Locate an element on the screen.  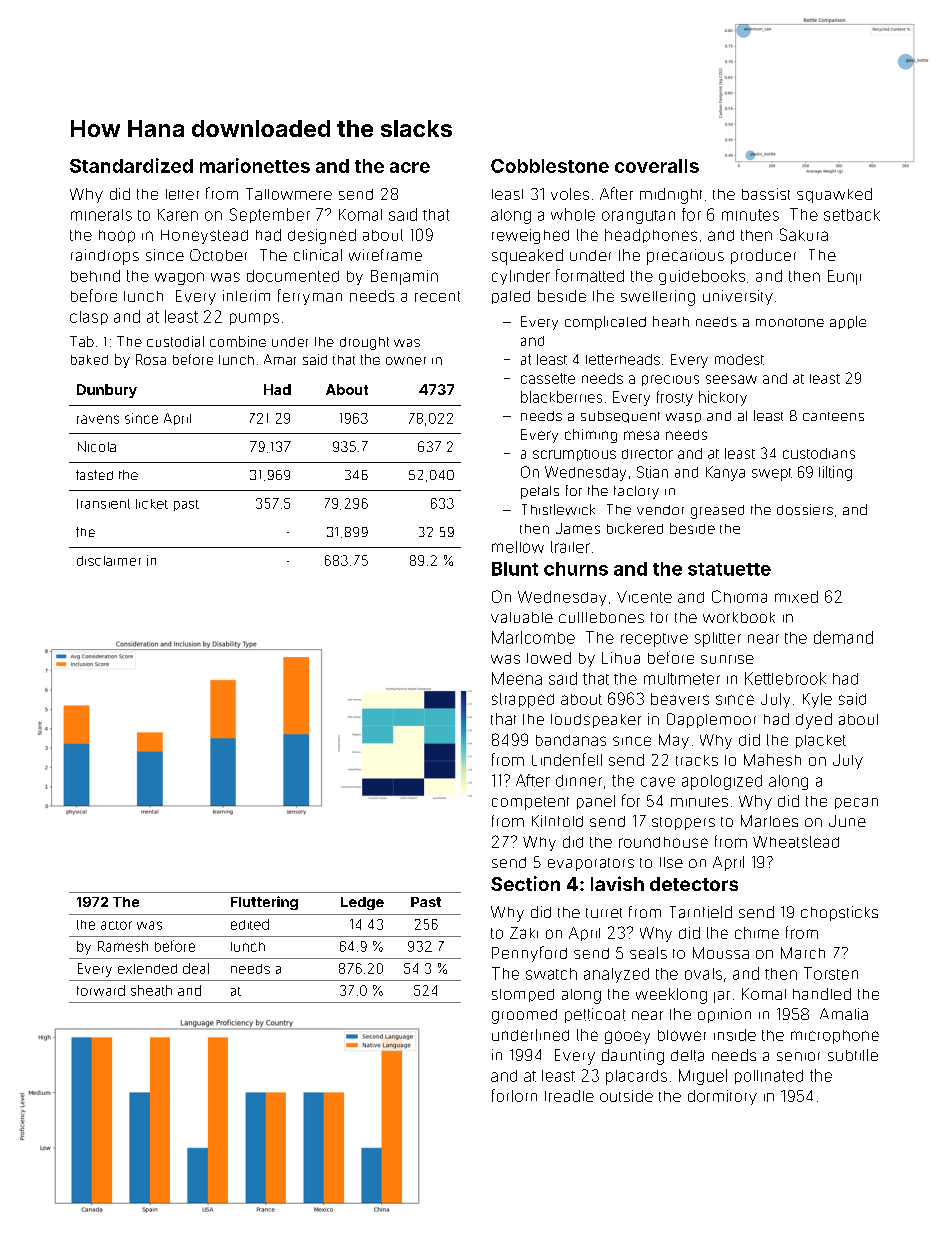
strapped is located at coordinates (523, 700).
